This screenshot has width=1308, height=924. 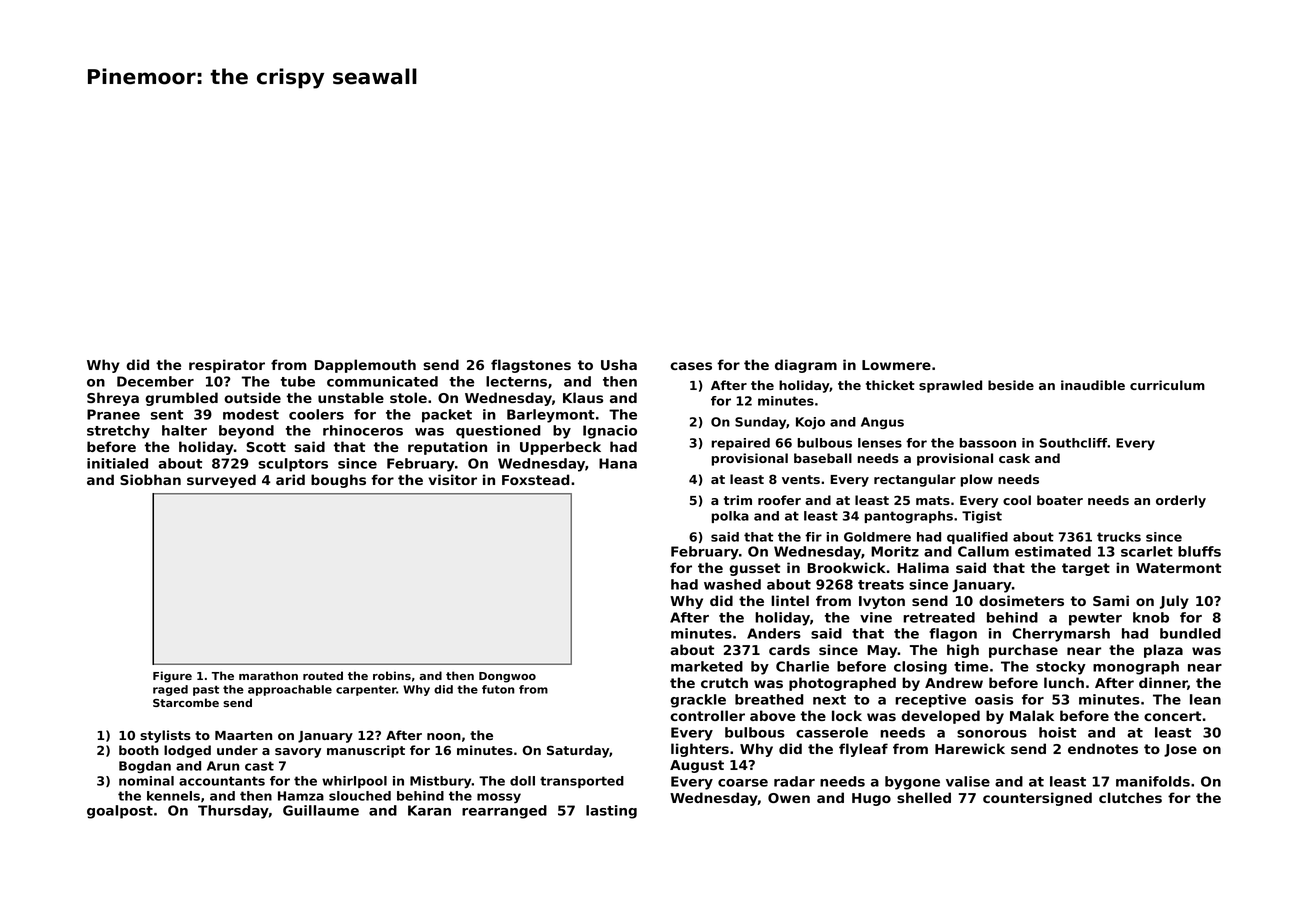 What do you see at coordinates (1167, 385) in the screenshot?
I see `curriculum` at bounding box center [1167, 385].
